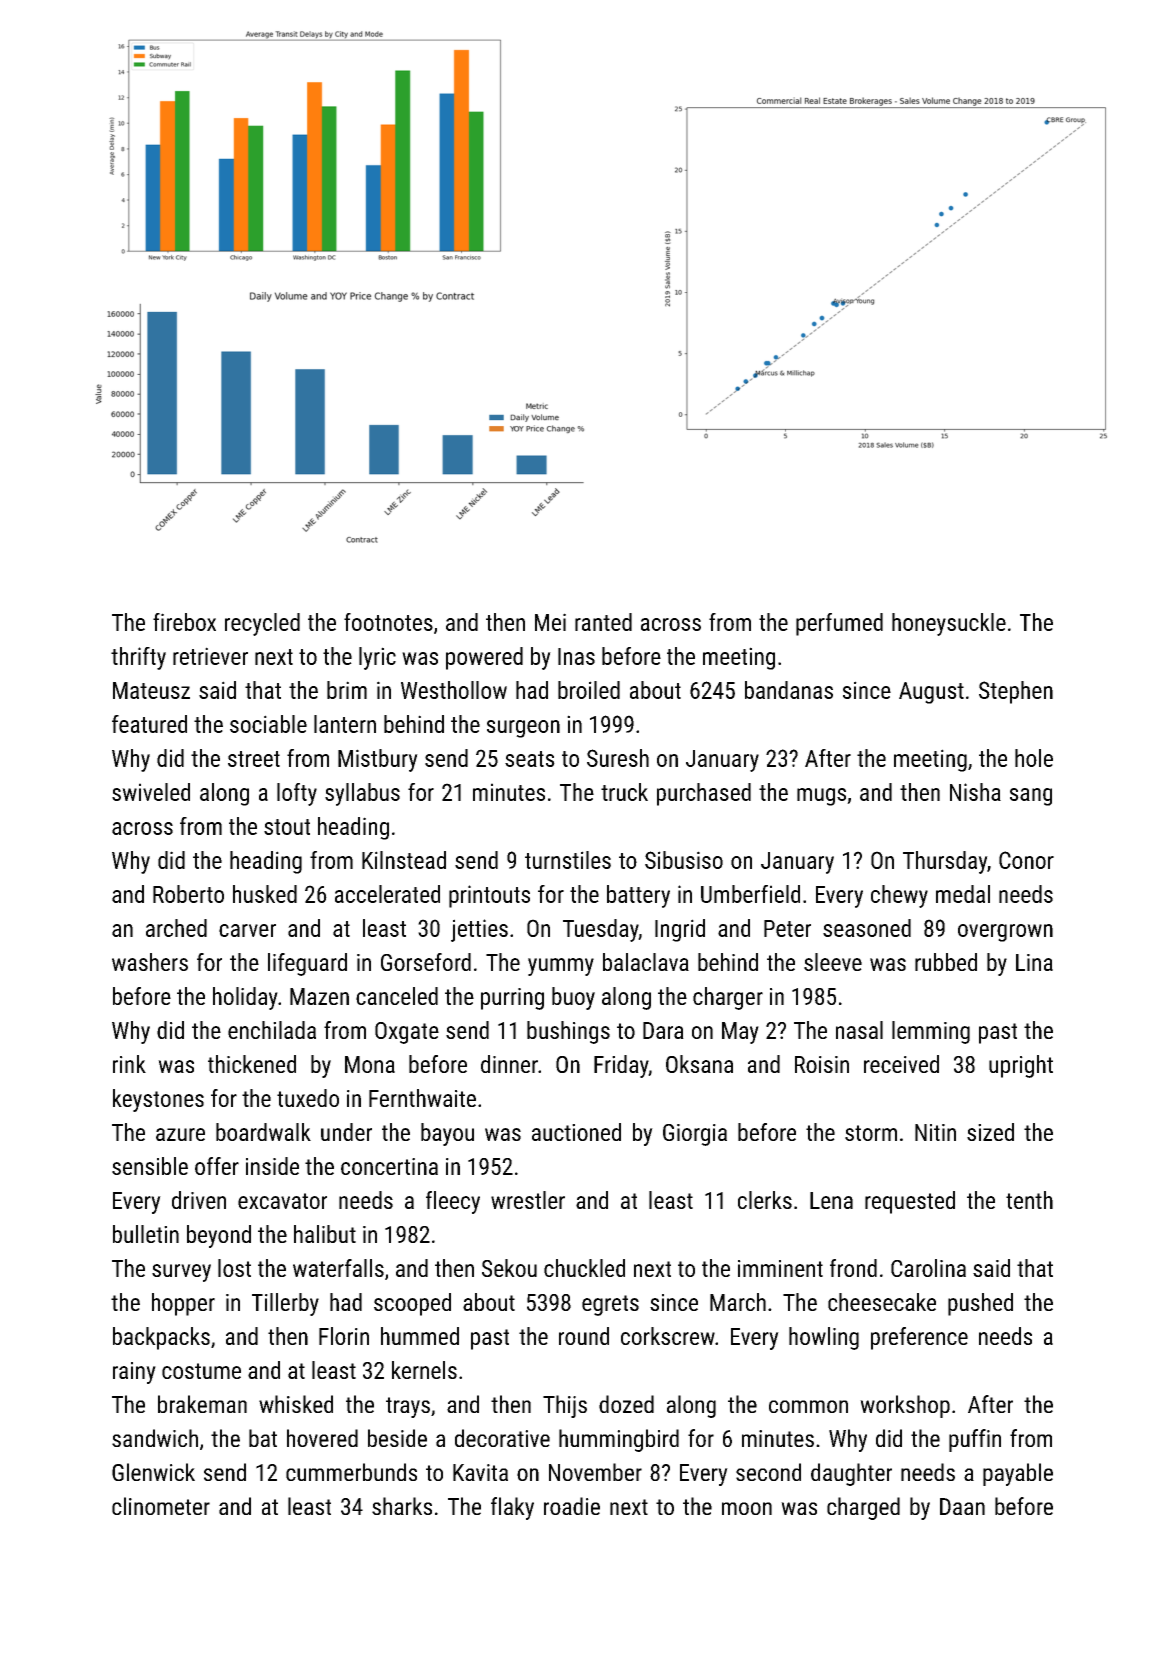 The height and width of the document is (1654, 1165). What do you see at coordinates (618, 758) in the document?
I see `Suresh` at bounding box center [618, 758].
